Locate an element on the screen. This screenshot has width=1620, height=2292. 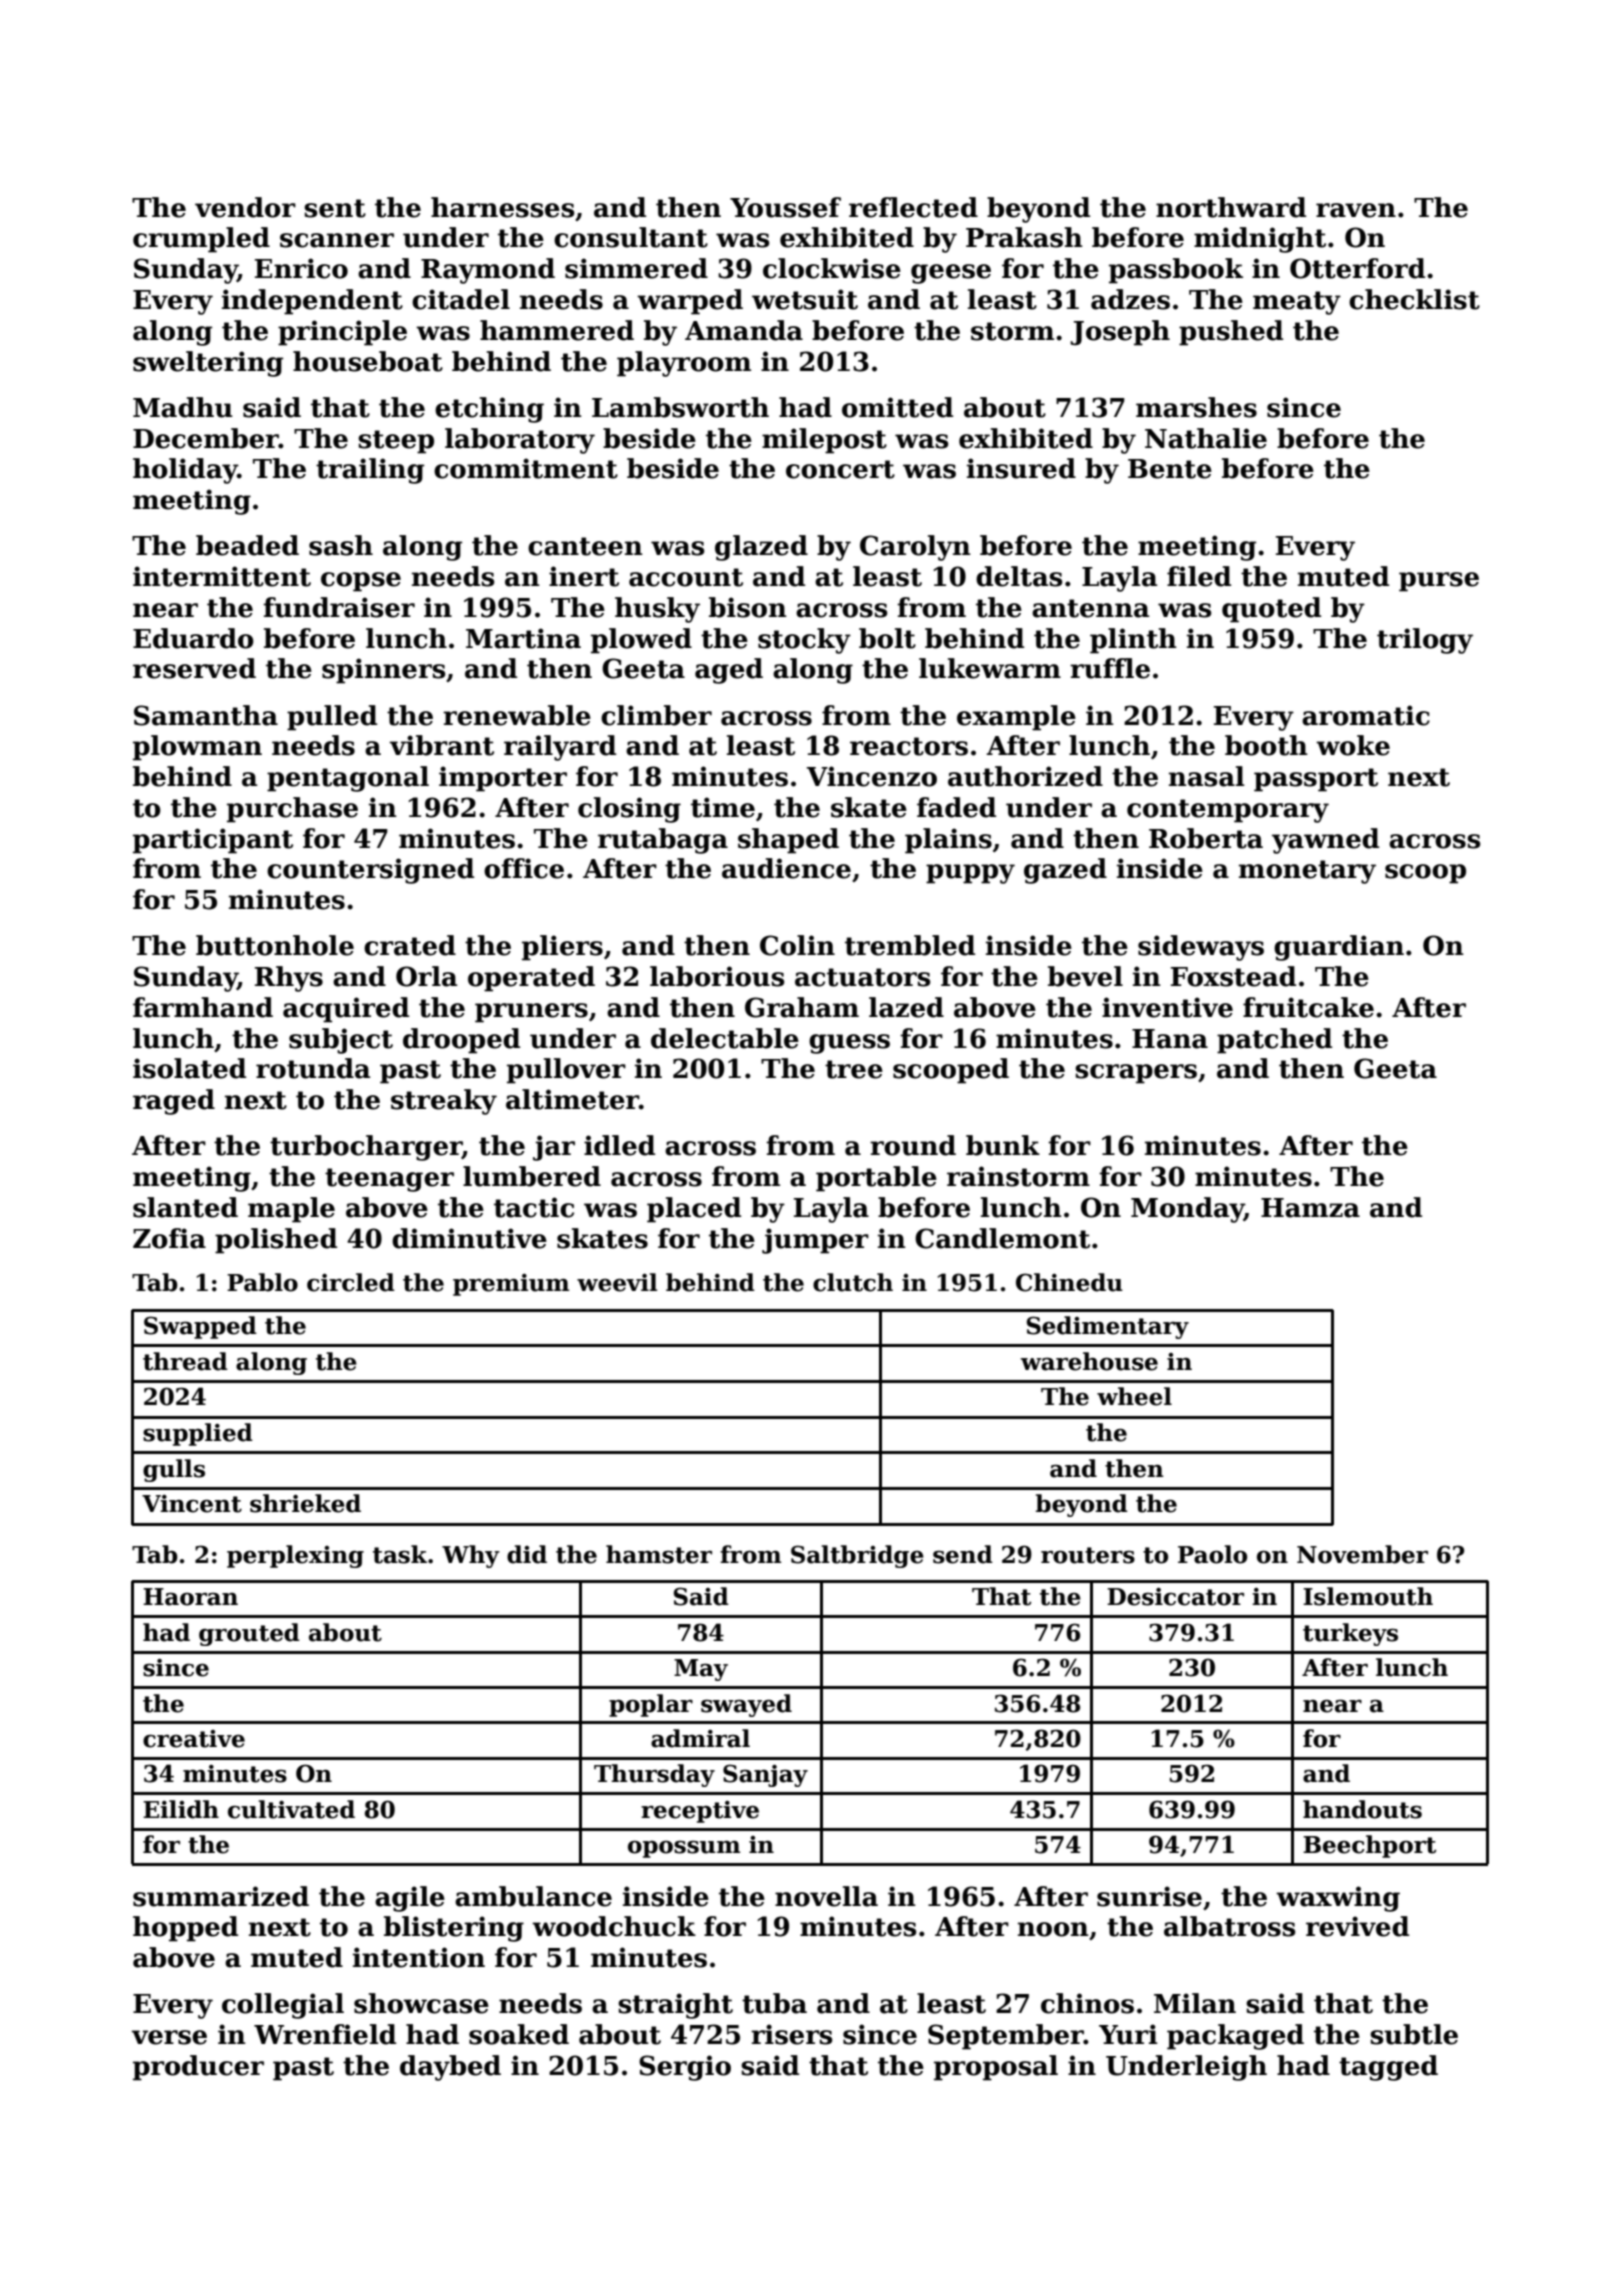
noon is located at coordinates (1053, 1929).
